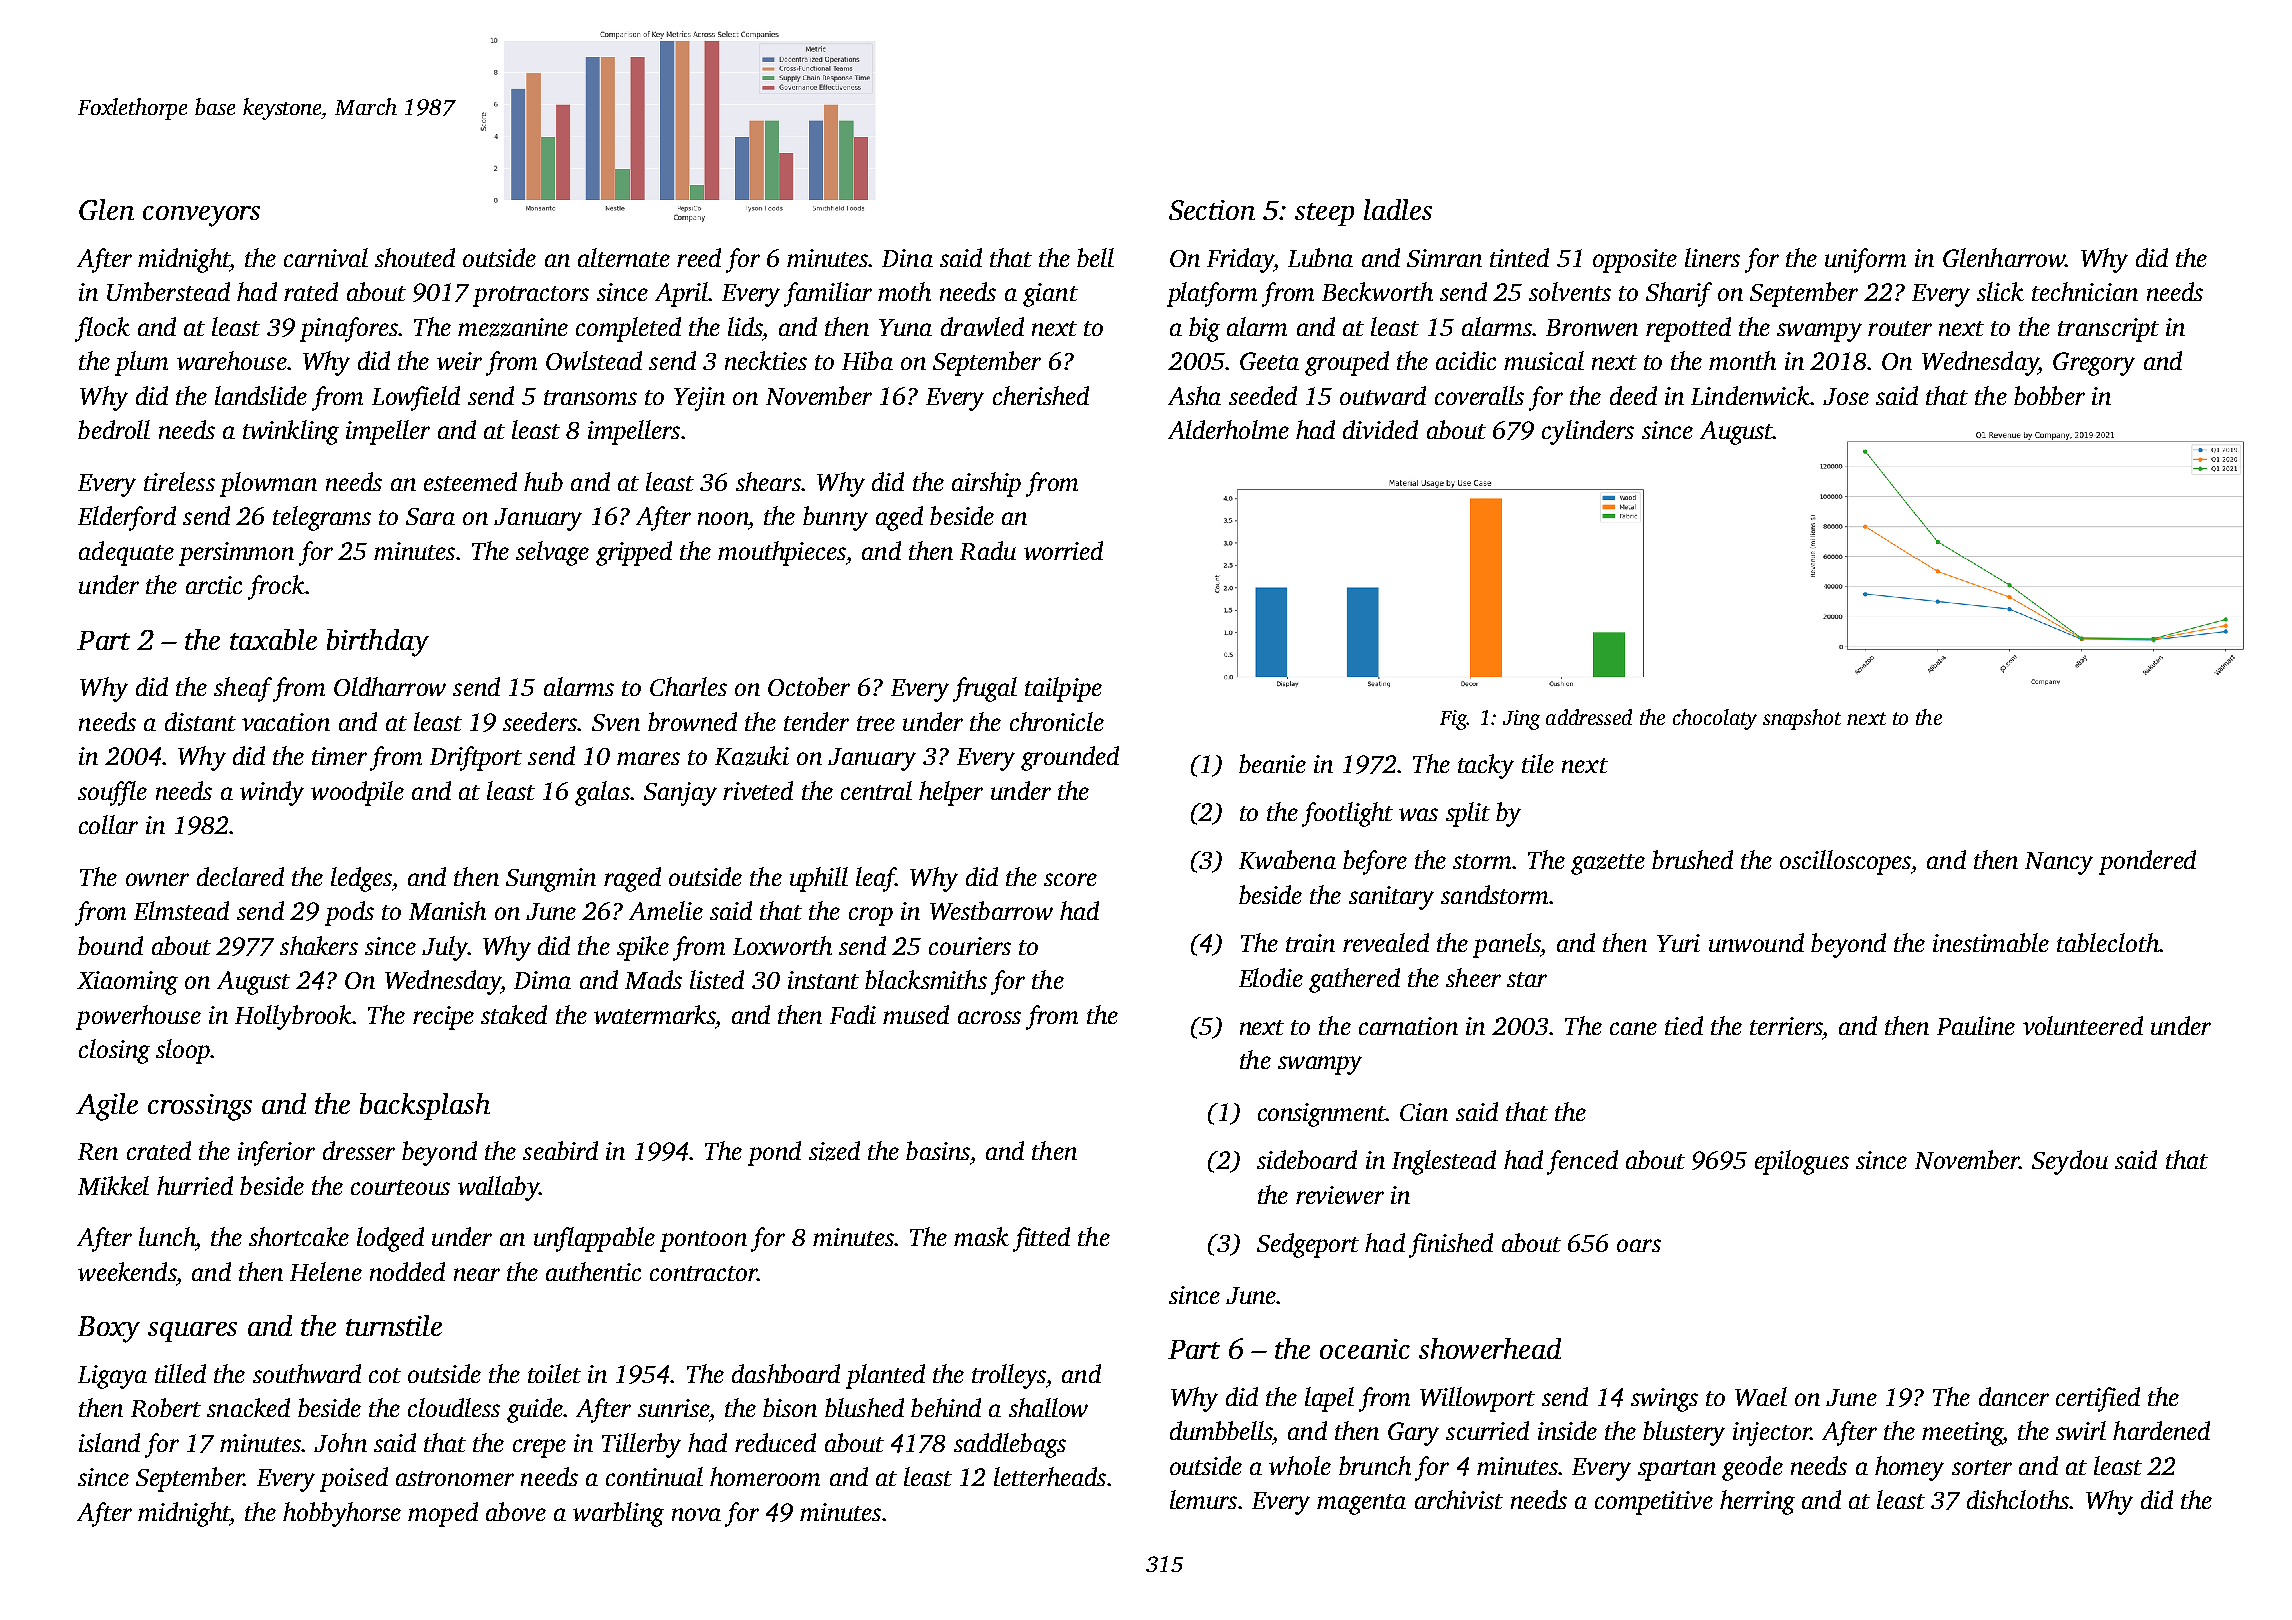  What do you see at coordinates (1310, 943) in the page?
I see `train` at bounding box center [1310, 943].
